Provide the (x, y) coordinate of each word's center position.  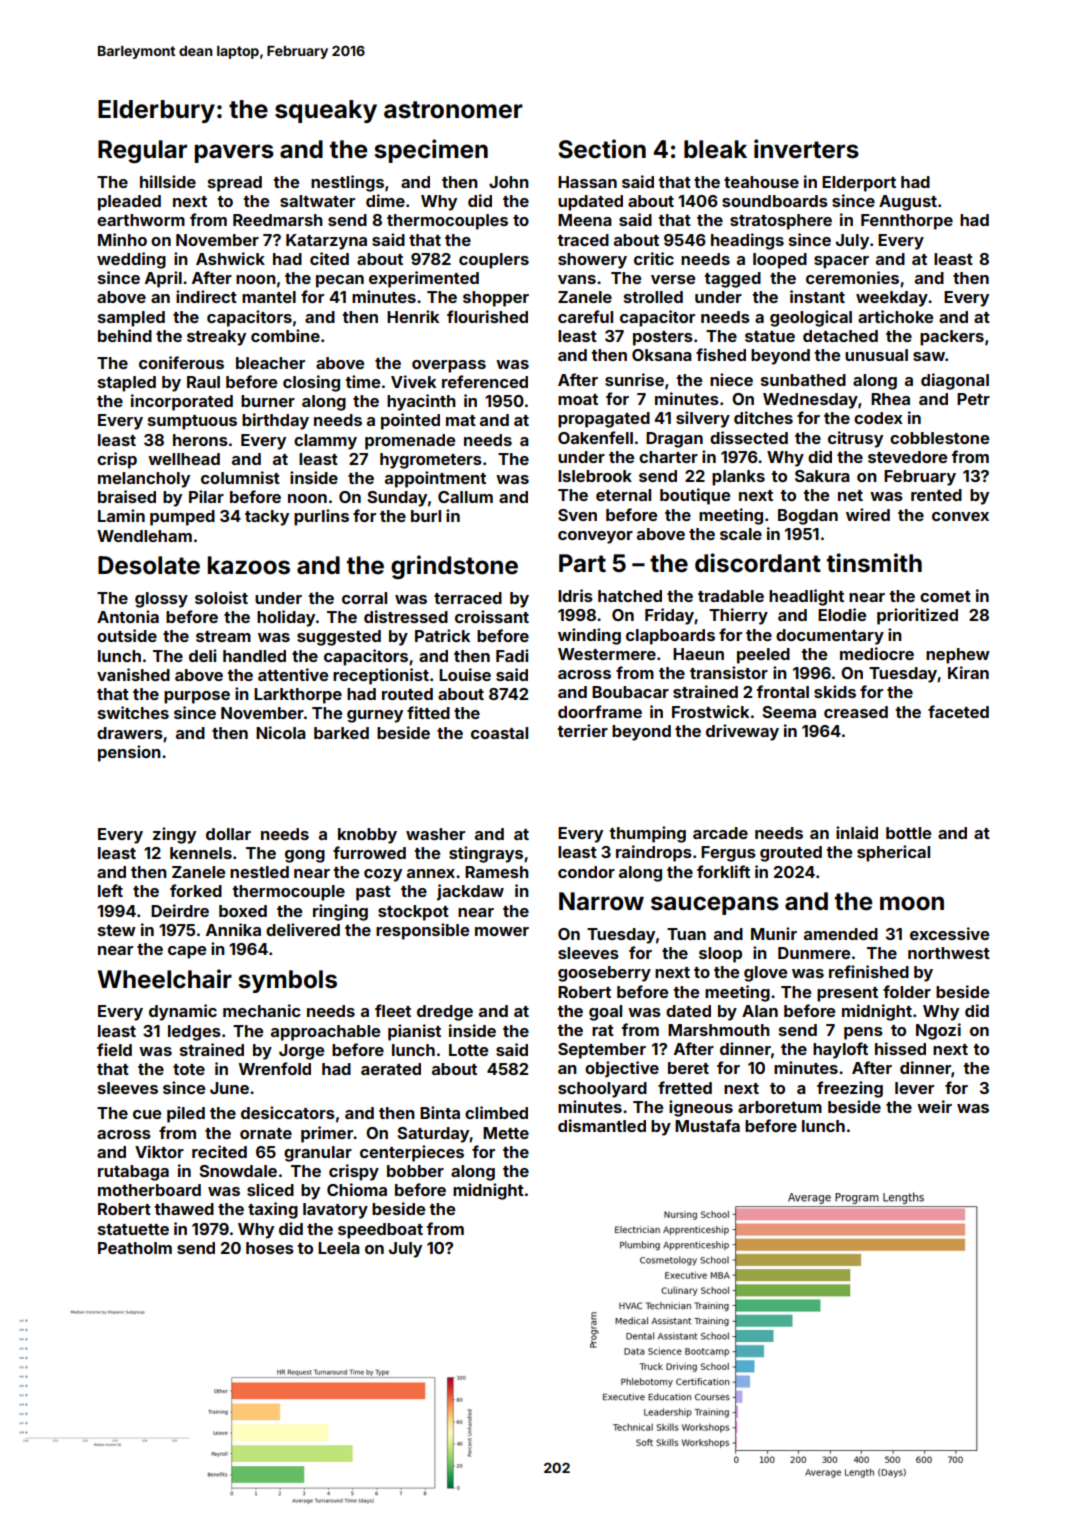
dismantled (602, 1125)
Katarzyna (326, 242)
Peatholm (135, 1248)
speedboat (380, 1231)
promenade (410, 442)
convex (960, 516)
